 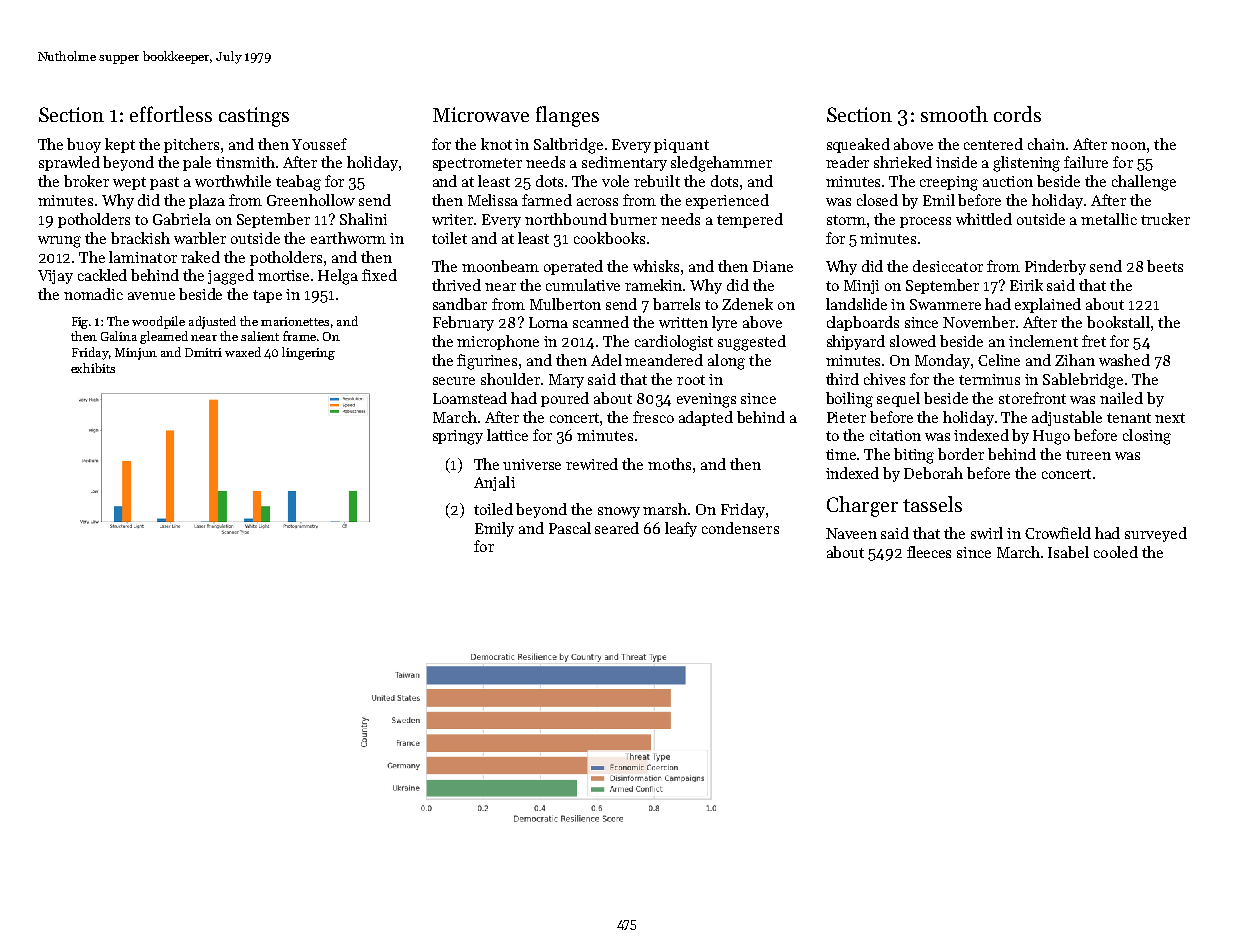 I want to click on cords, so click(x=1017, y=114).
